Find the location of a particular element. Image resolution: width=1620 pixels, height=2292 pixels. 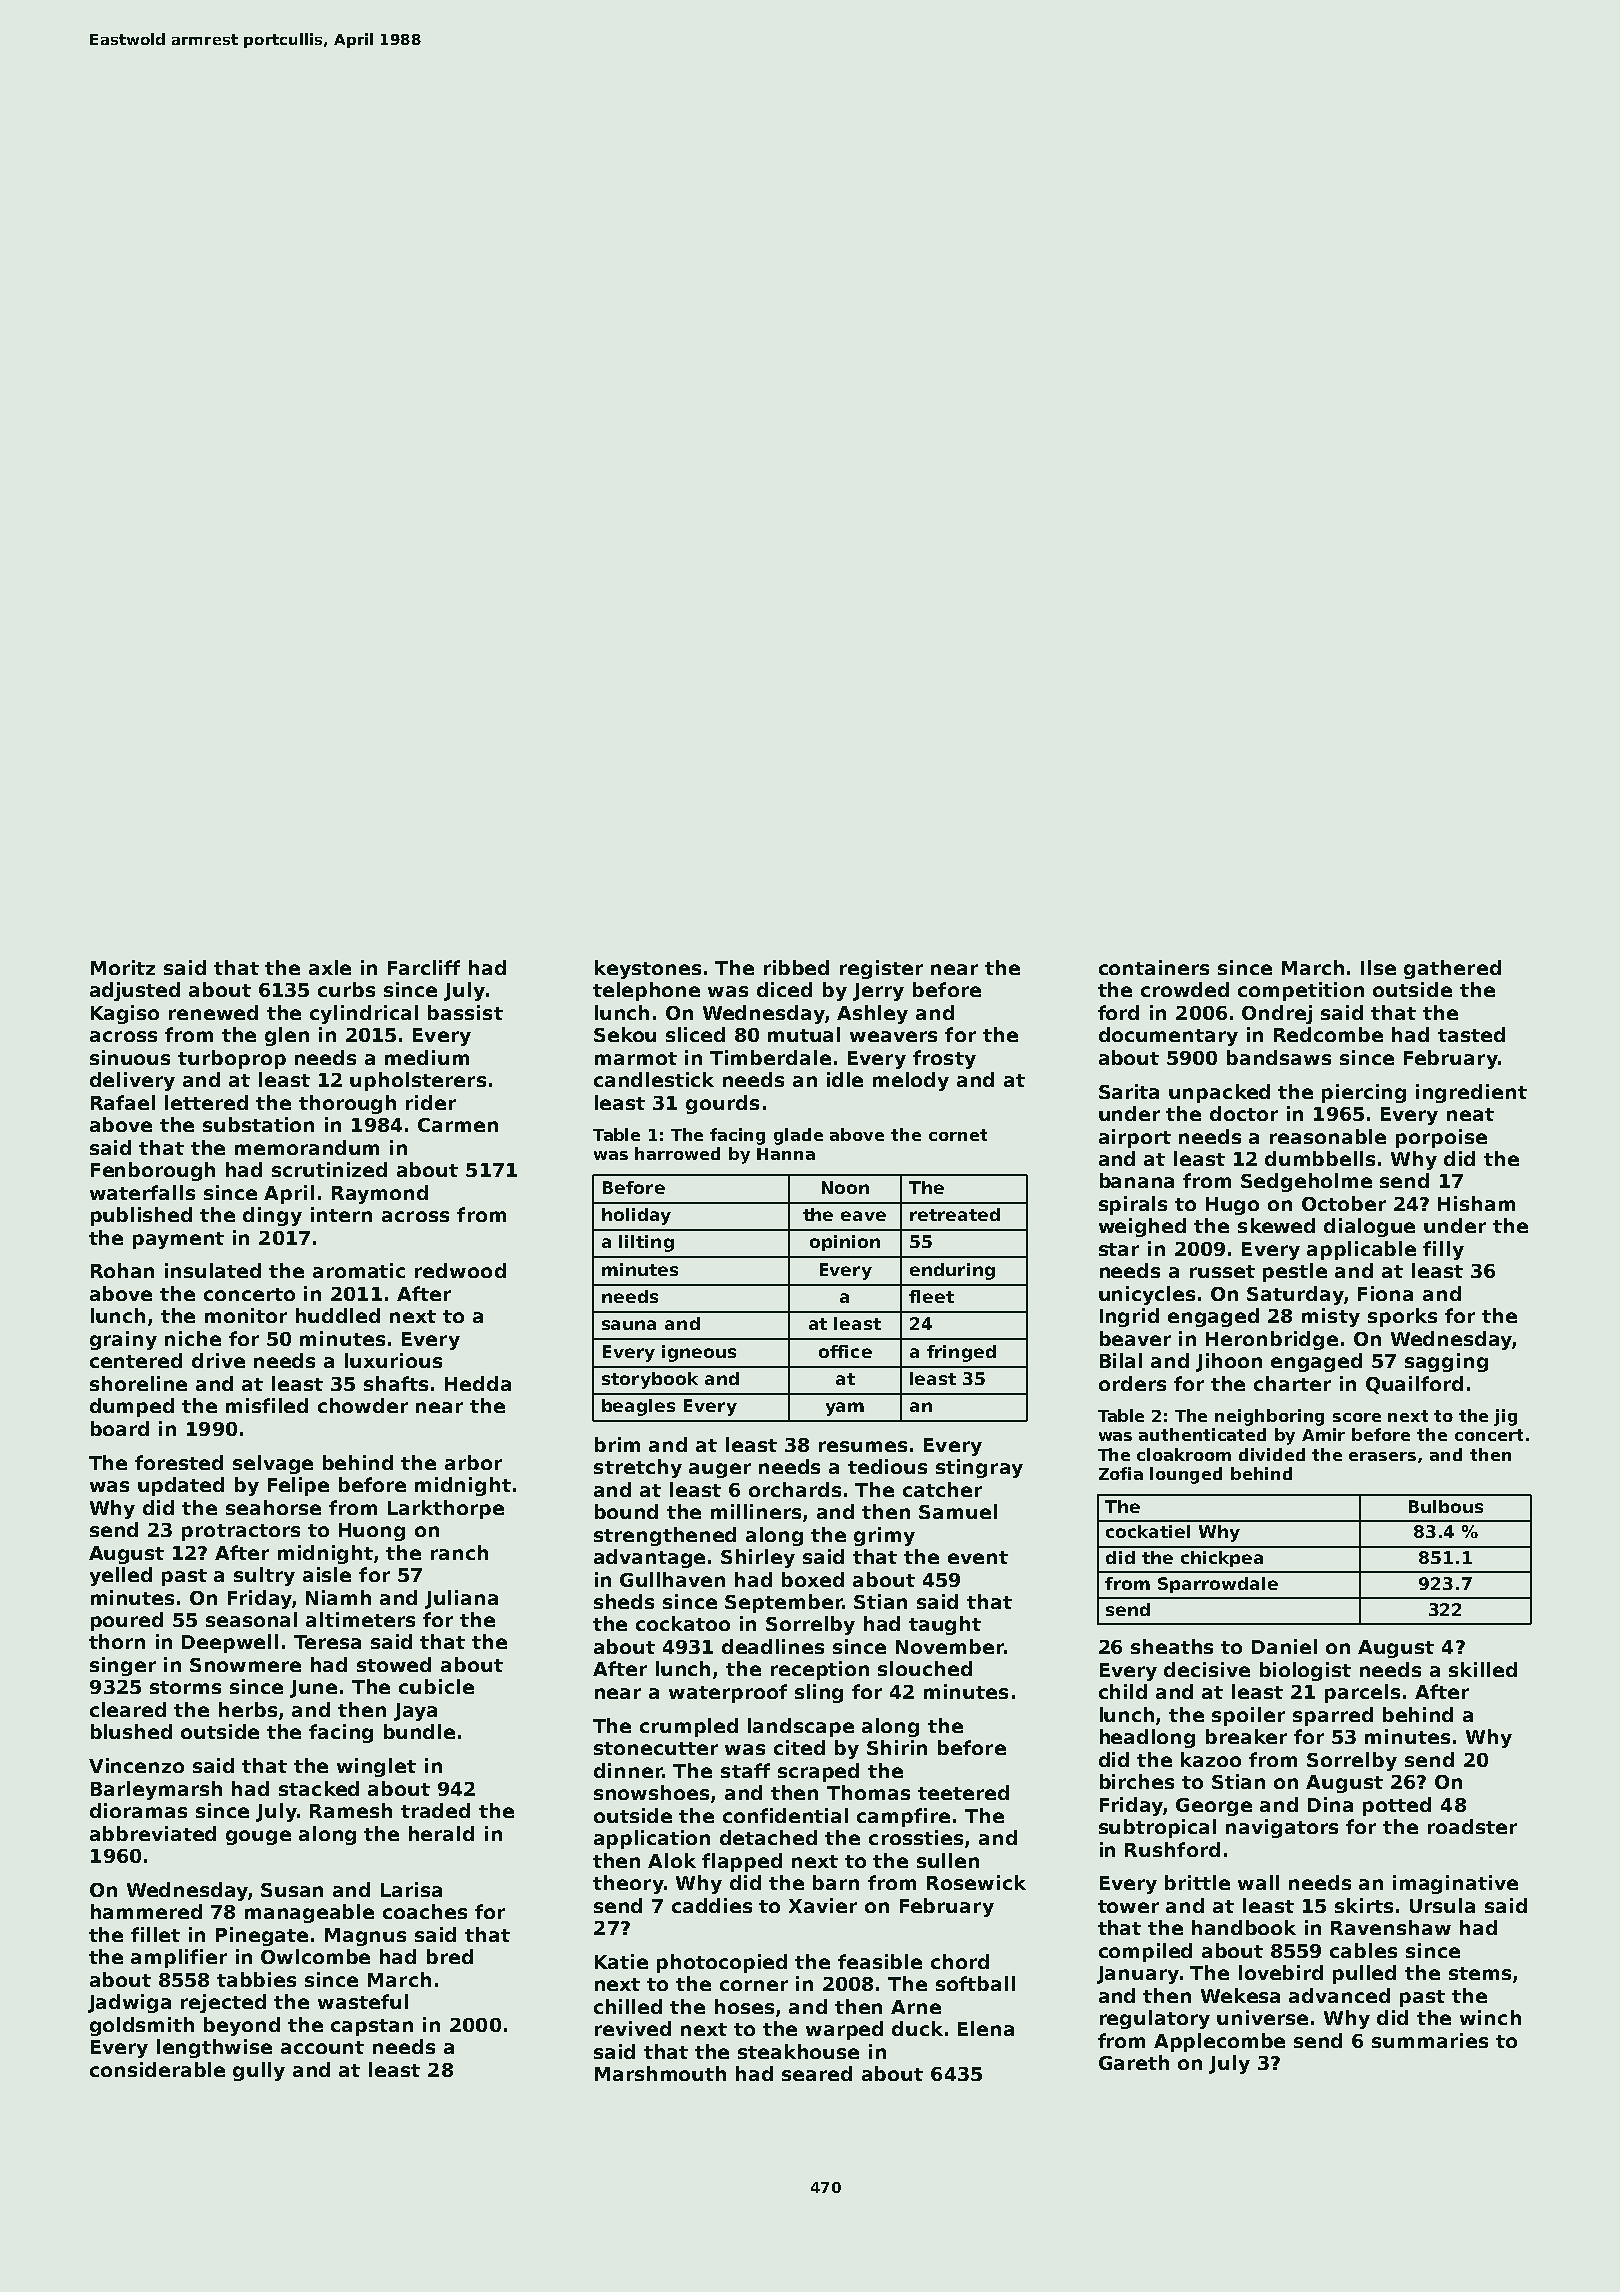

considerable is located at coordinates (157, 2069).
